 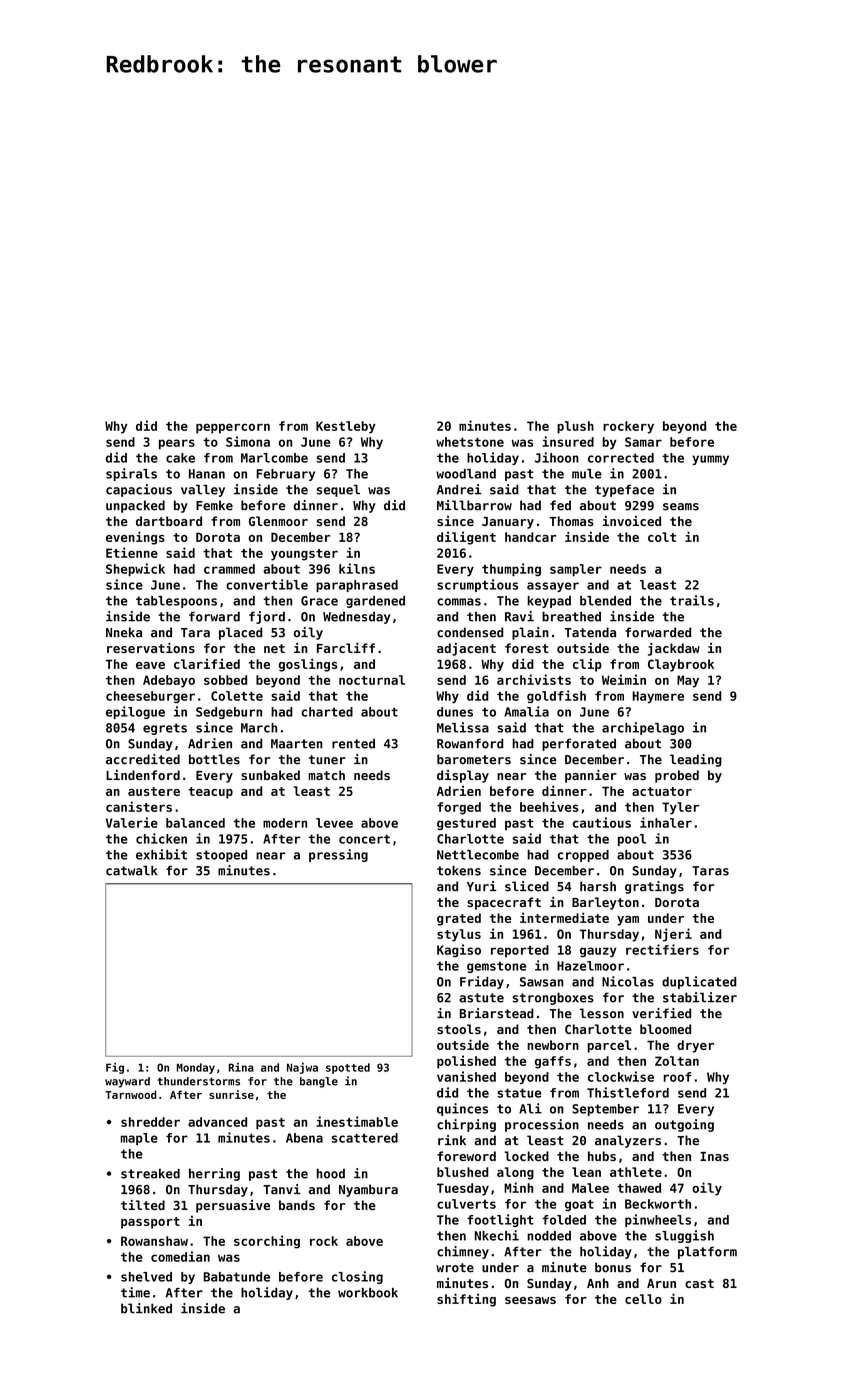 I want to click on Rina, so click(x=241, y=1067).
